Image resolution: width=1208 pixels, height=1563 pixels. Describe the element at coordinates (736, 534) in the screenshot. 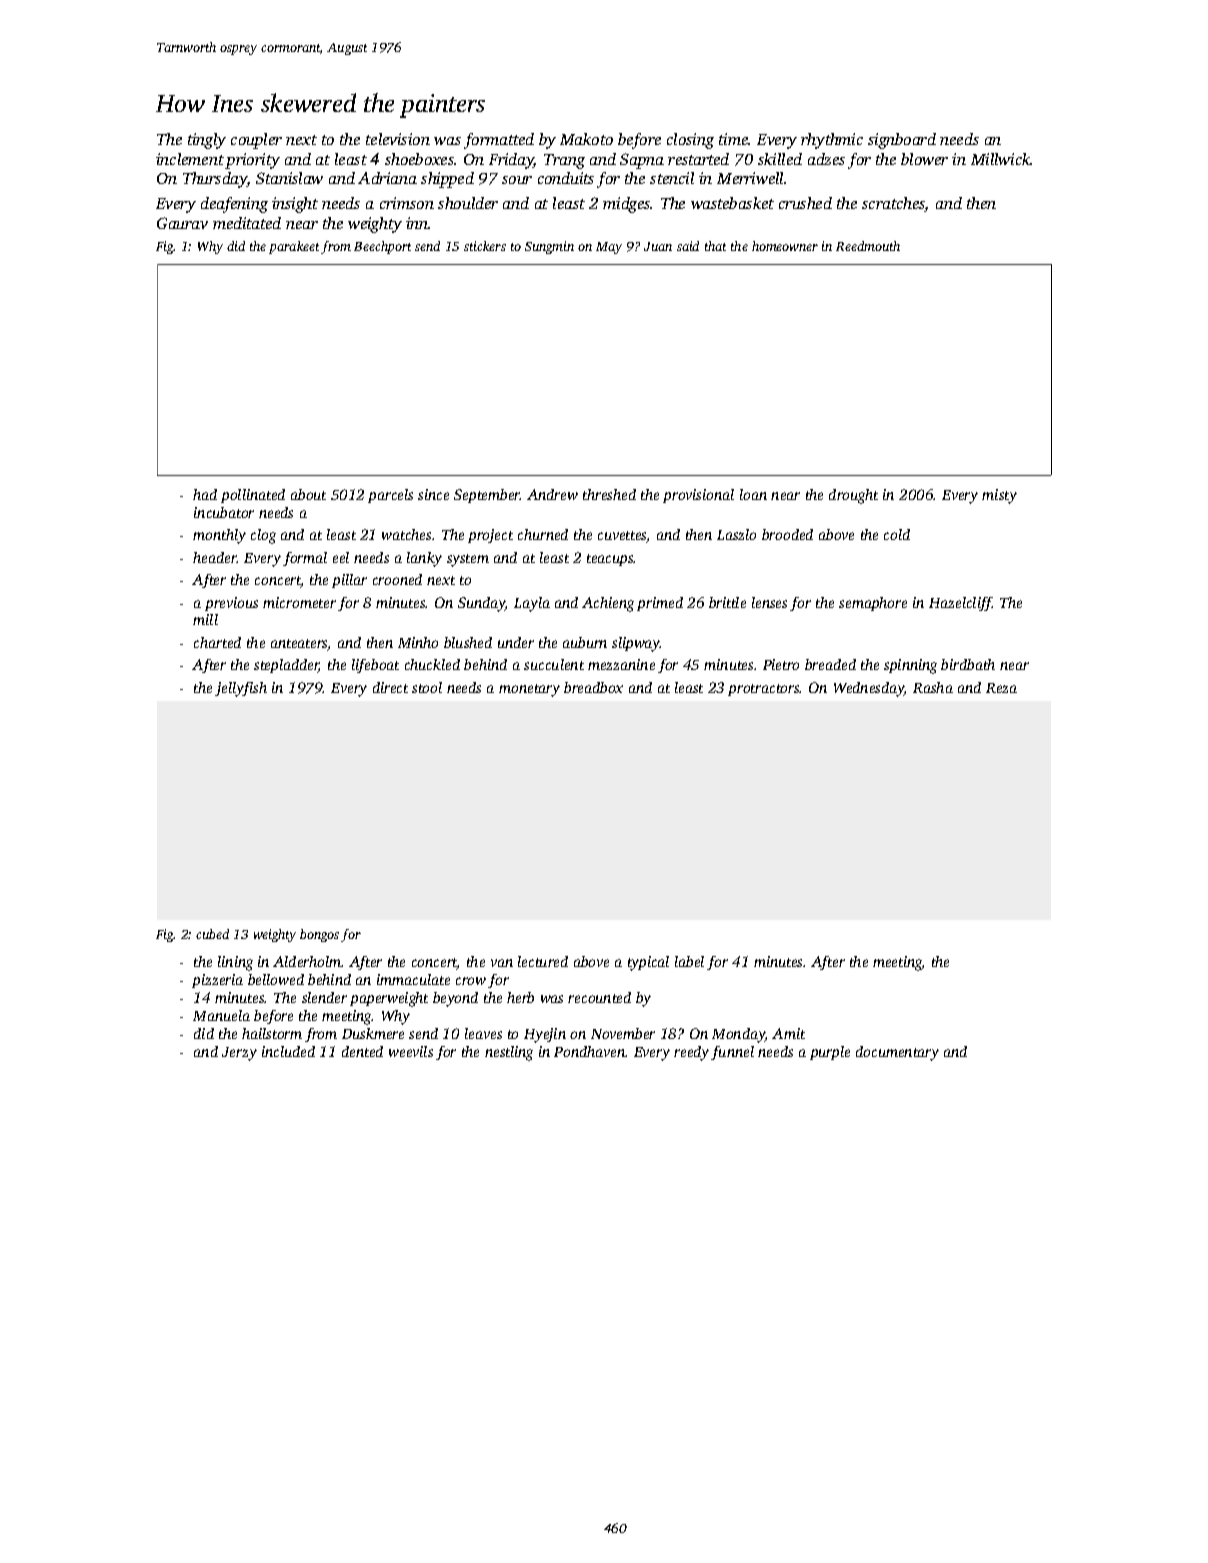

I see `Laszlo` at that location.
